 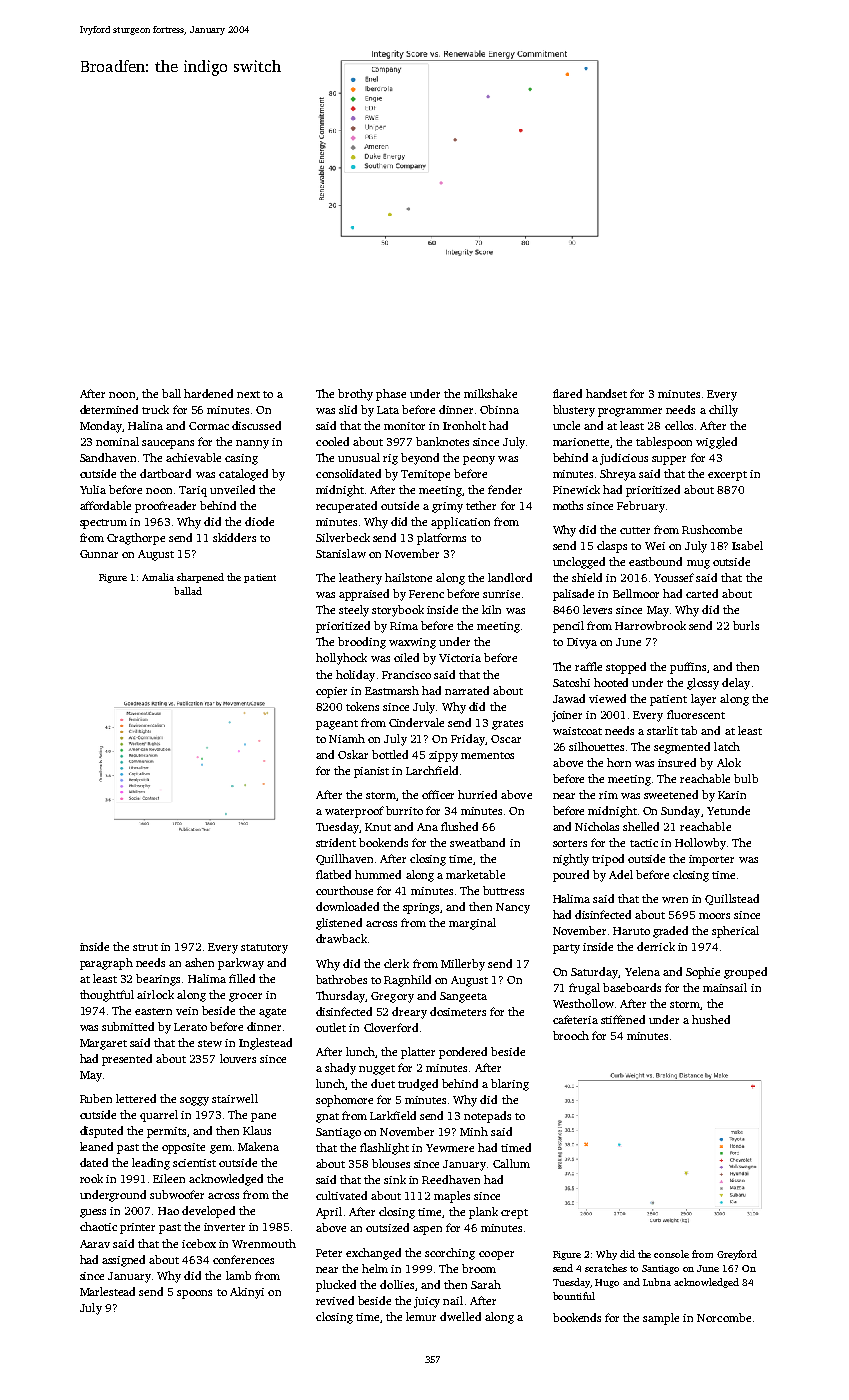 What do you see at coordinates (507, 725) in the screenshot?
I see `grates` at bounding box center [507, 725].
